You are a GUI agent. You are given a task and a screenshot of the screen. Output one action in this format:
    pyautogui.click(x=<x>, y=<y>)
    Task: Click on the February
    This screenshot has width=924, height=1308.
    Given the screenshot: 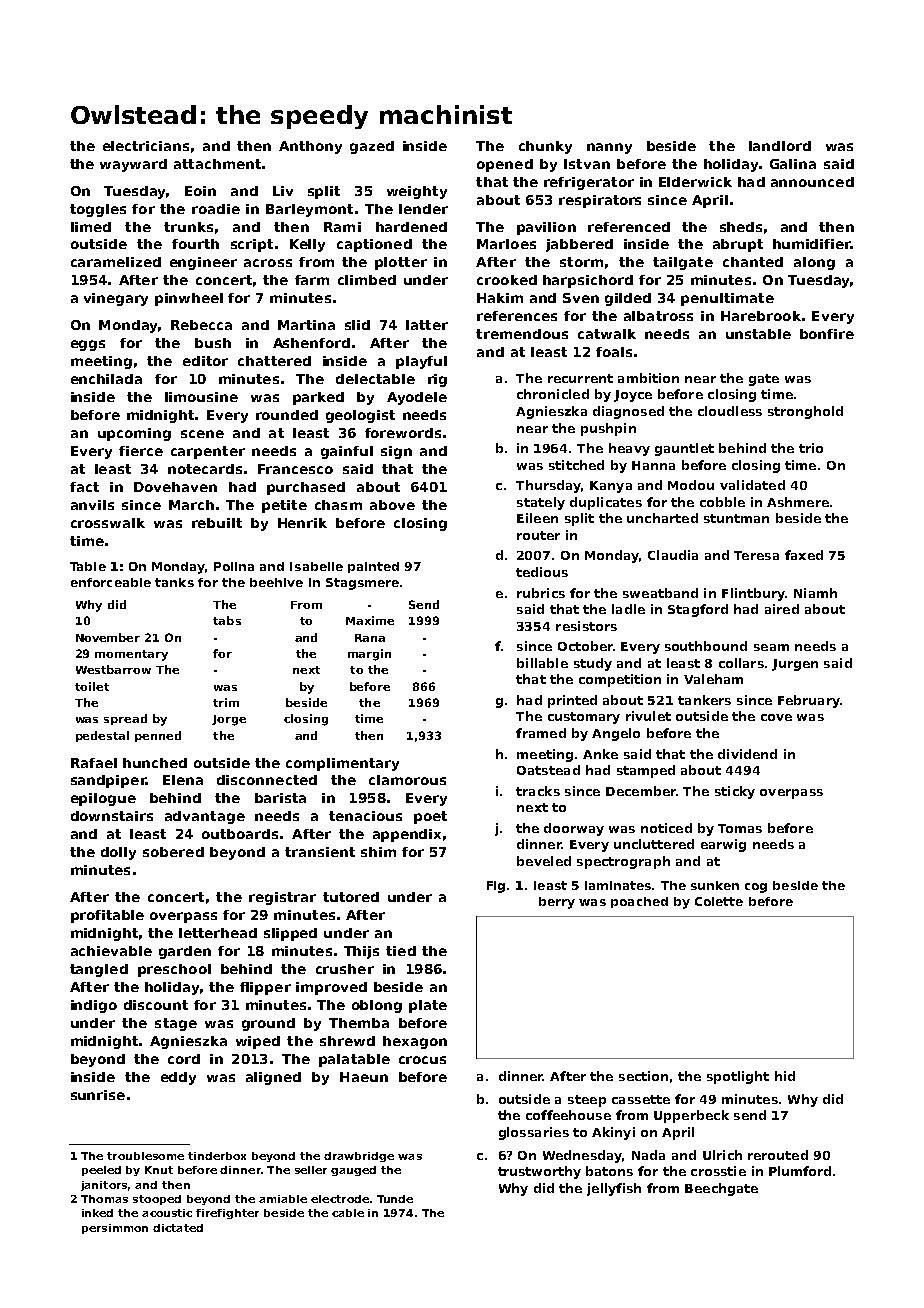 What is the action you would take?
    pyautogui.click(x=809, y=701)
